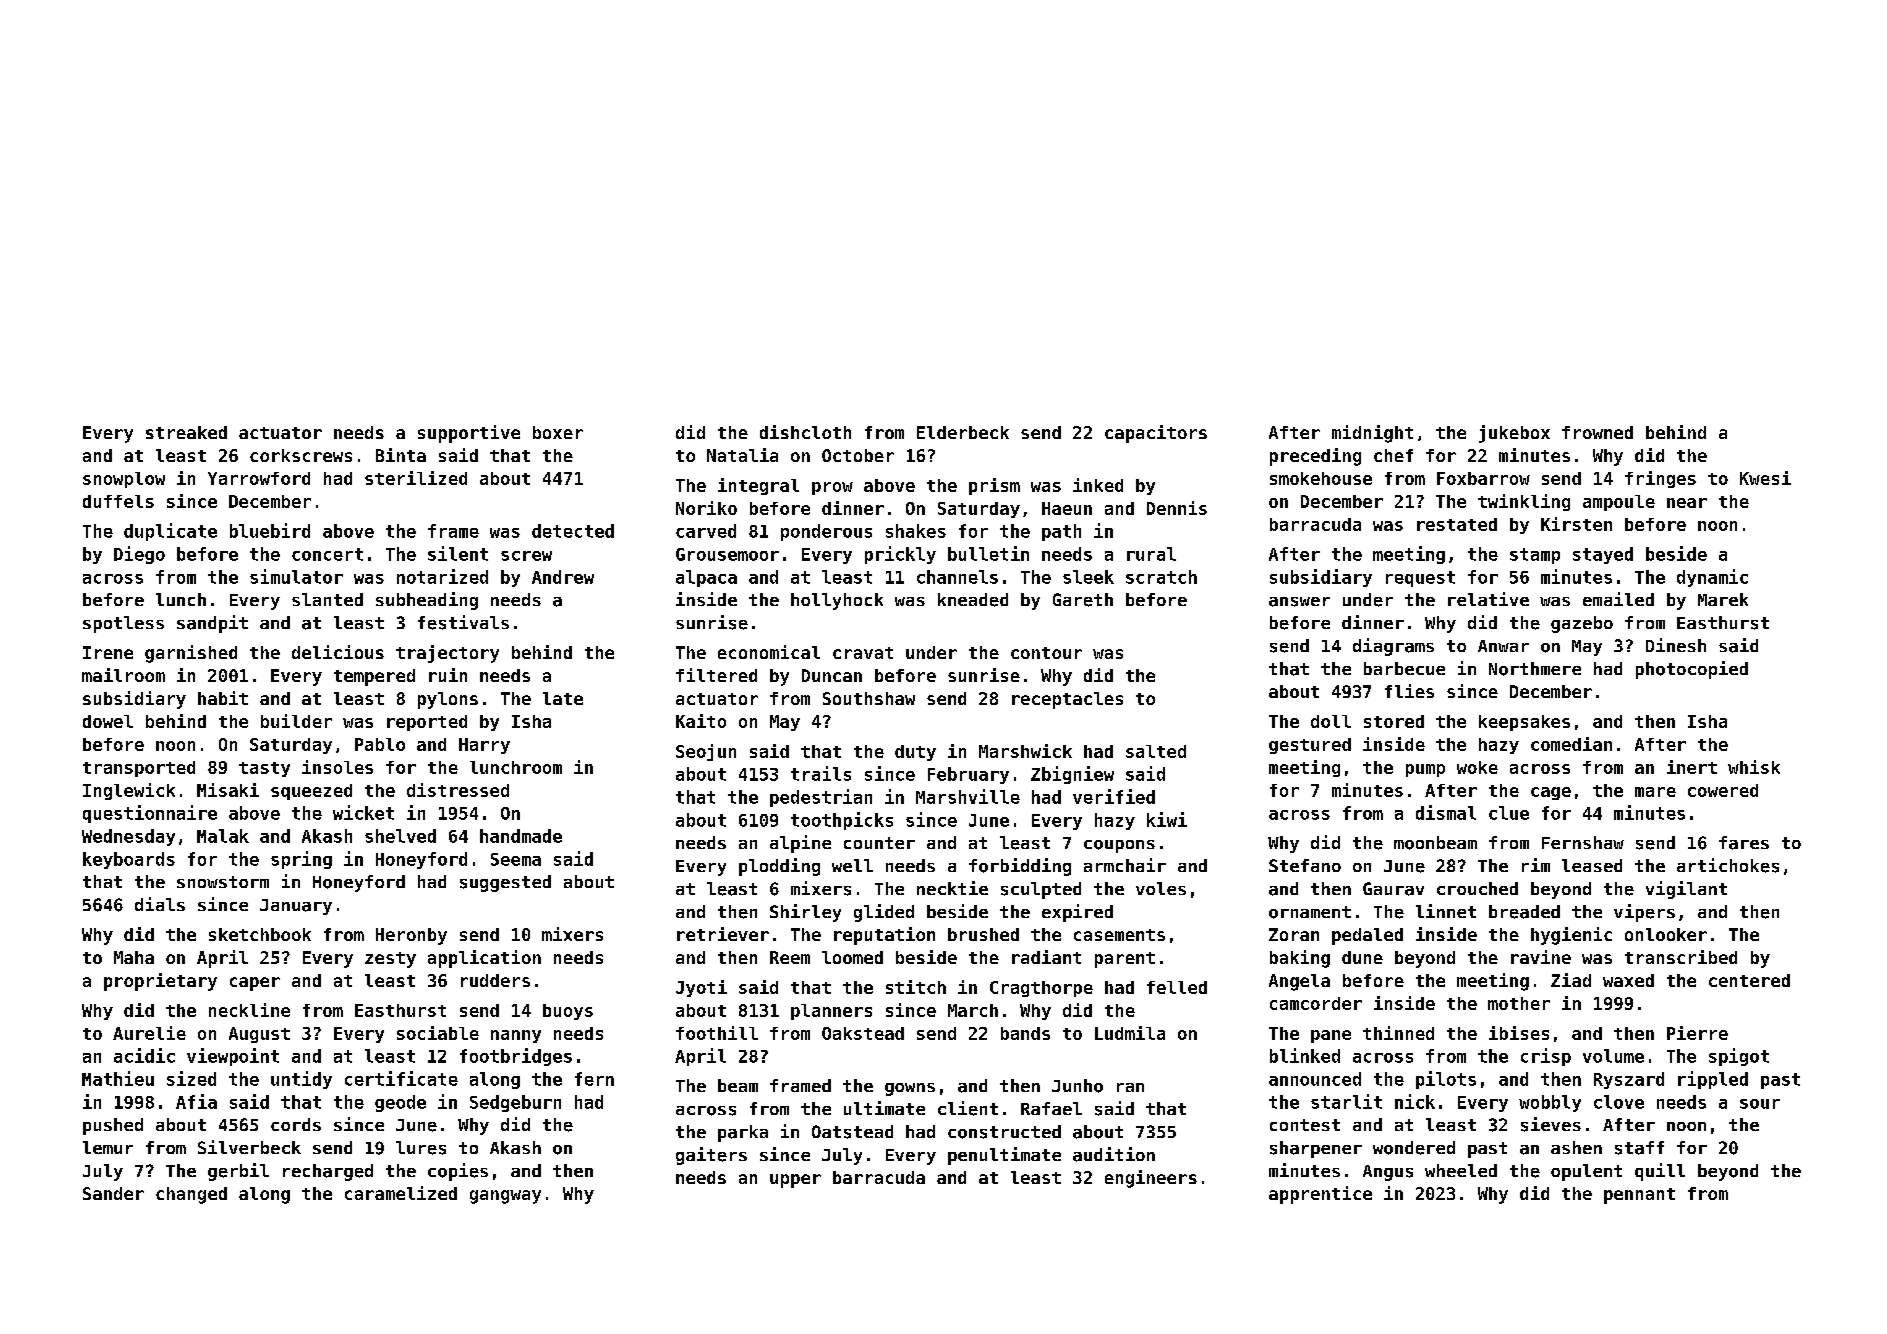 The width and height of the screenshot is (1887, 1334). I want to click on Silverbeck, so click(249, 1147).
